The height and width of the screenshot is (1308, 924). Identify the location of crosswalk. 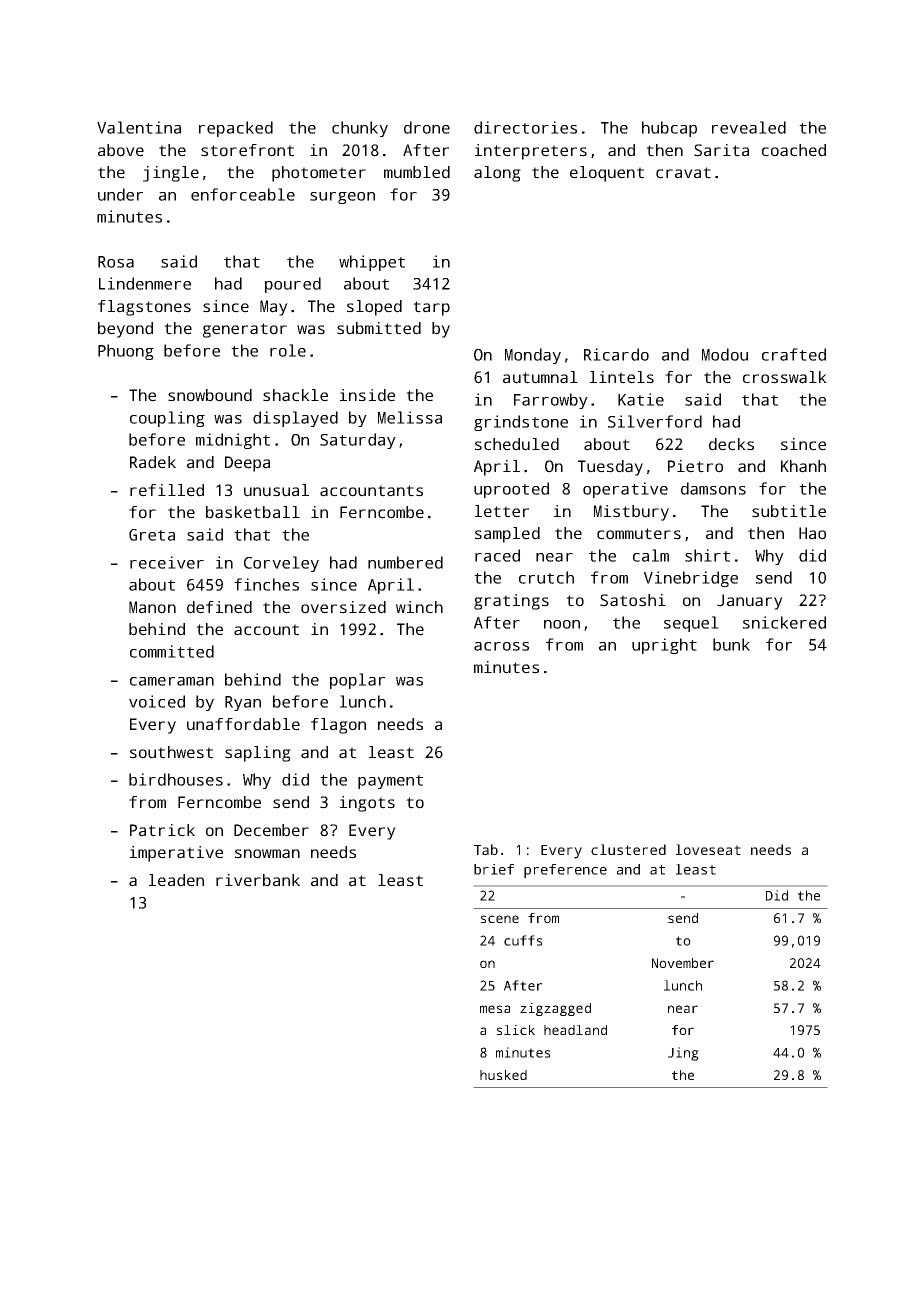
(785, 377).
